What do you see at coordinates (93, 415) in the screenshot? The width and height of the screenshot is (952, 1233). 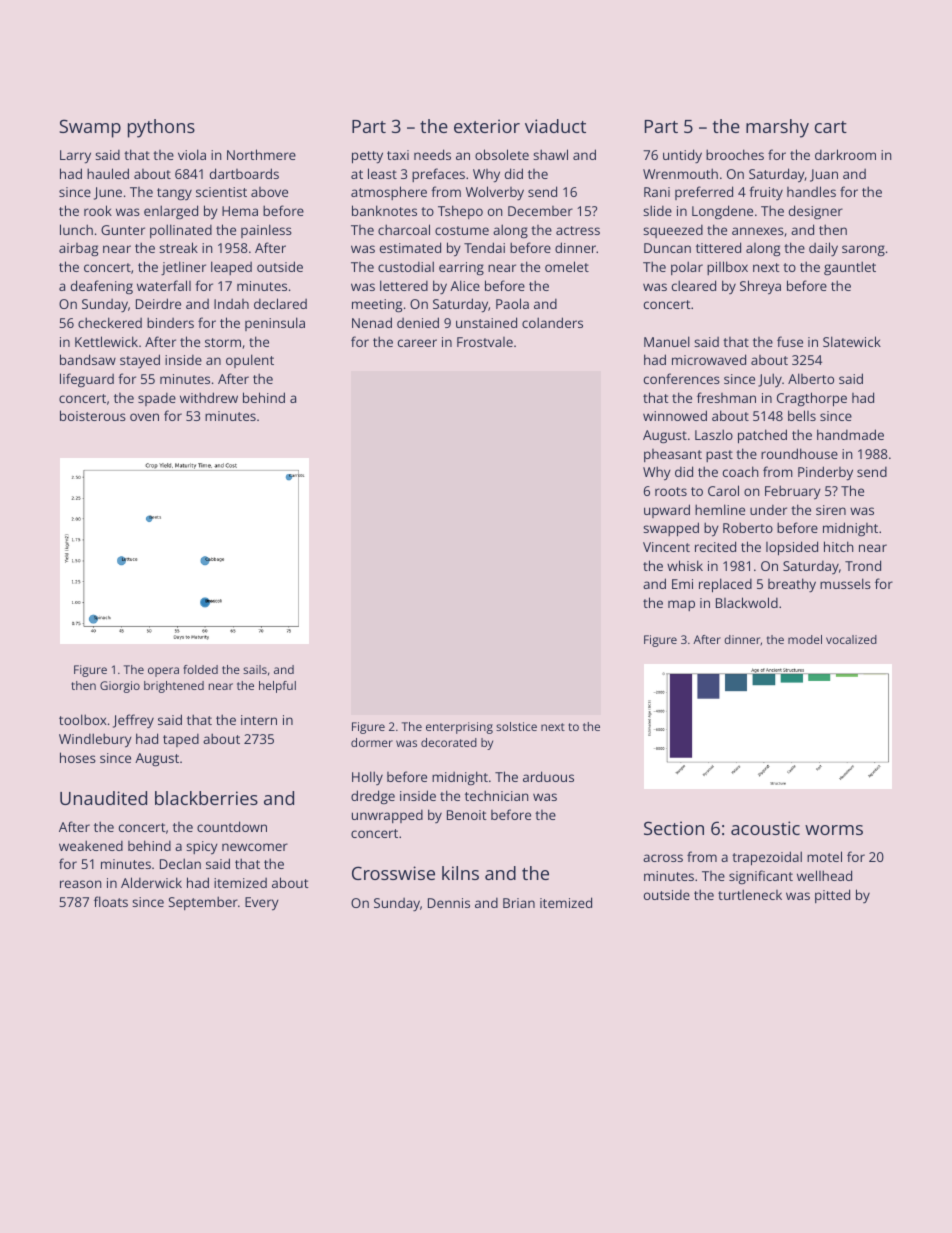 I see `boisterous` at bounding box center [93, 415].
